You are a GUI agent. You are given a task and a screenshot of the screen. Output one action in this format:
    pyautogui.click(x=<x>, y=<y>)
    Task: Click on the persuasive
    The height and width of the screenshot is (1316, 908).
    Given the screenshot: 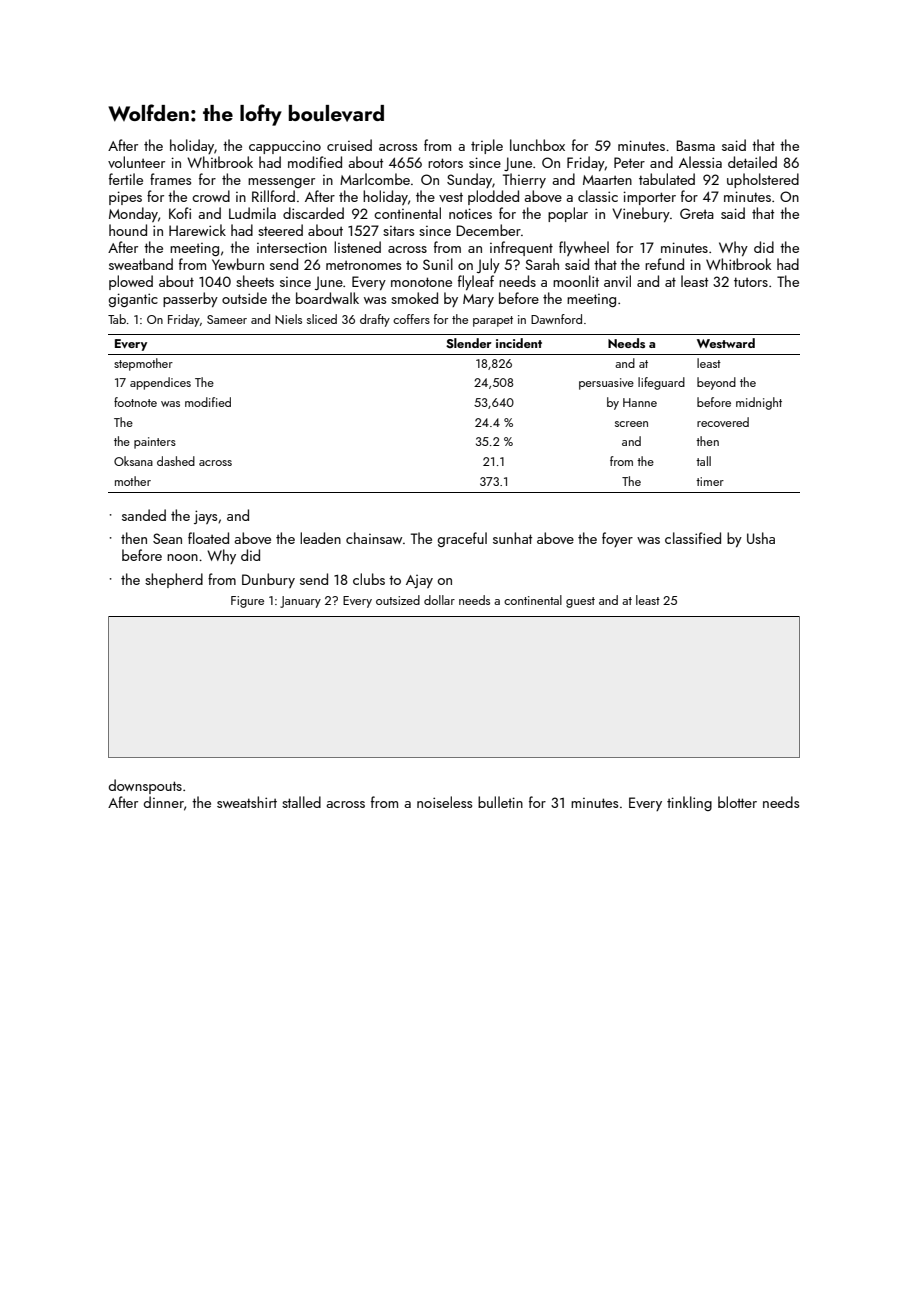 What is the action you would take?
    pyautogui.click(x=606, y=384)
